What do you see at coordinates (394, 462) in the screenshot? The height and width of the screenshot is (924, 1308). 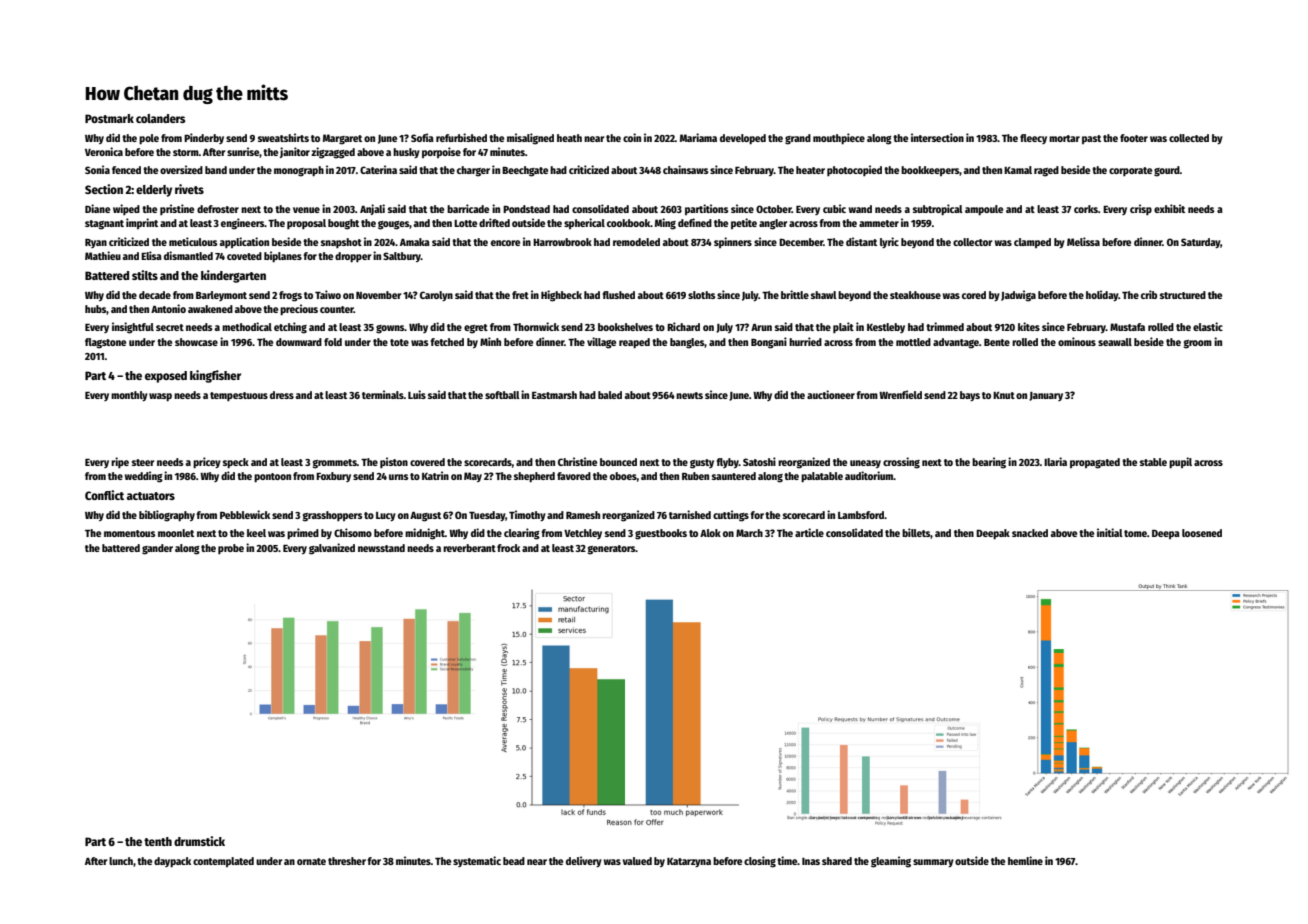 I see `piston` at bounding box center [394, 462].
